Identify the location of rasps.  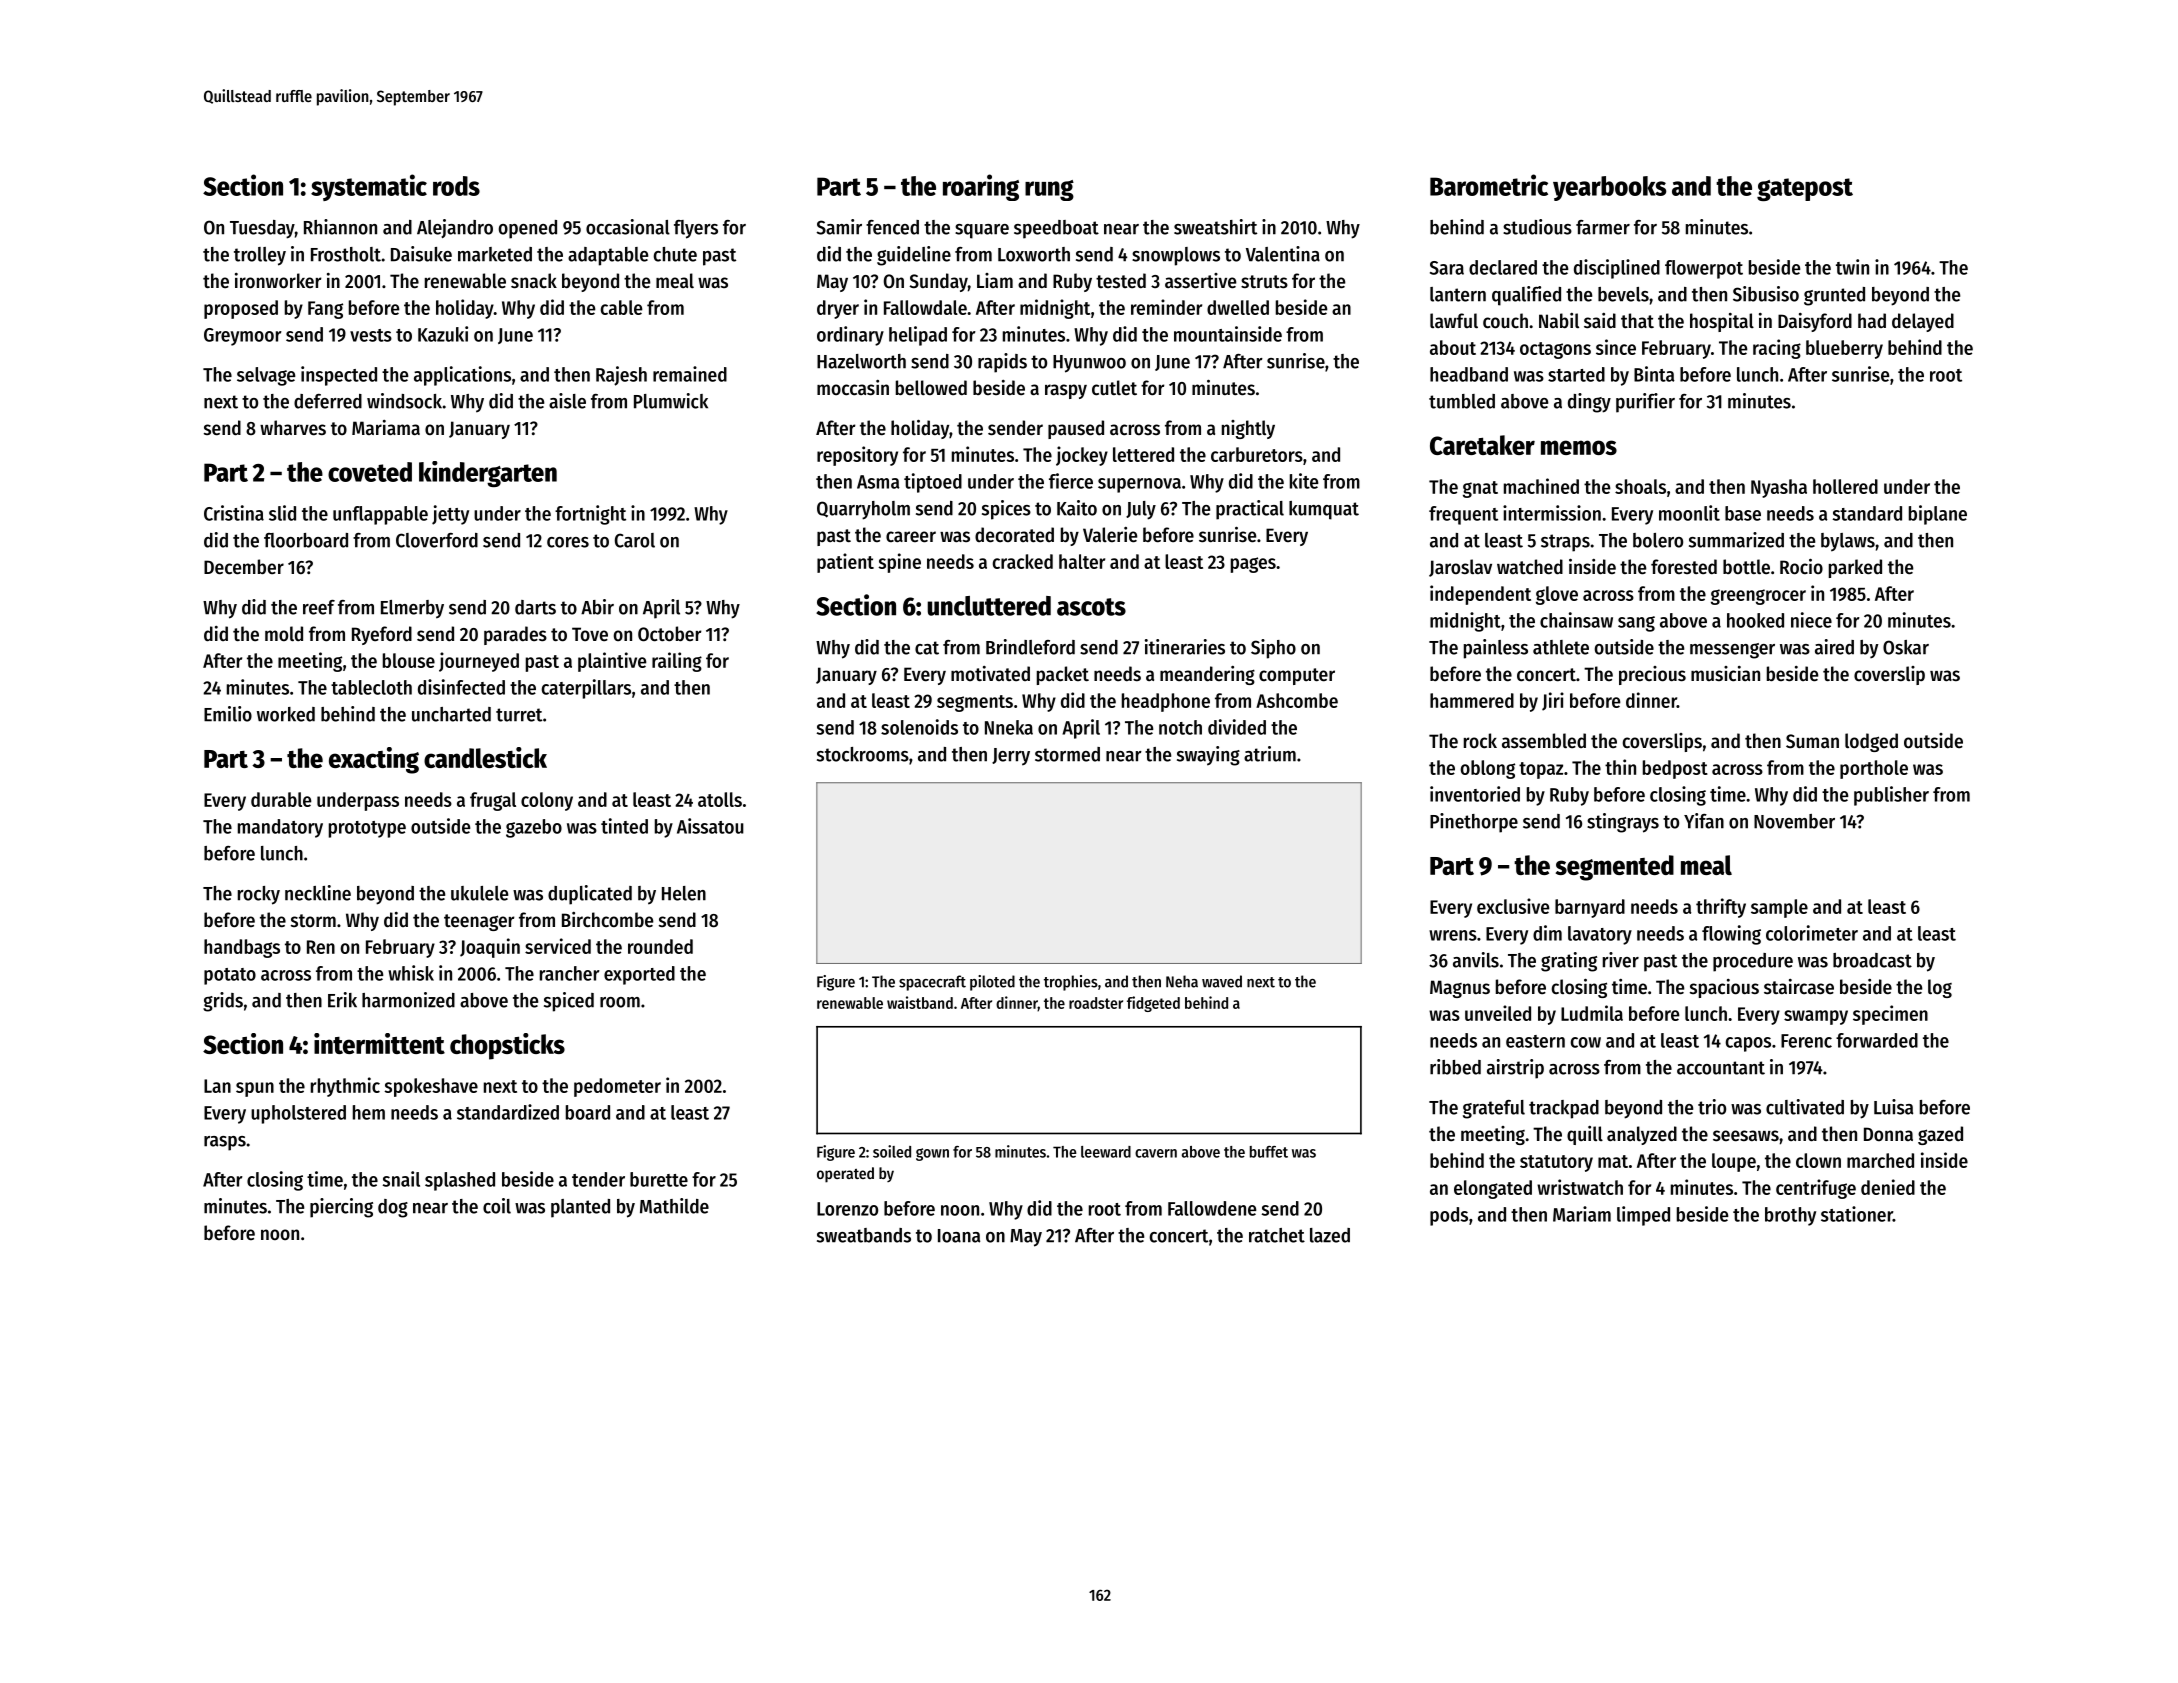
(225, 1143).
